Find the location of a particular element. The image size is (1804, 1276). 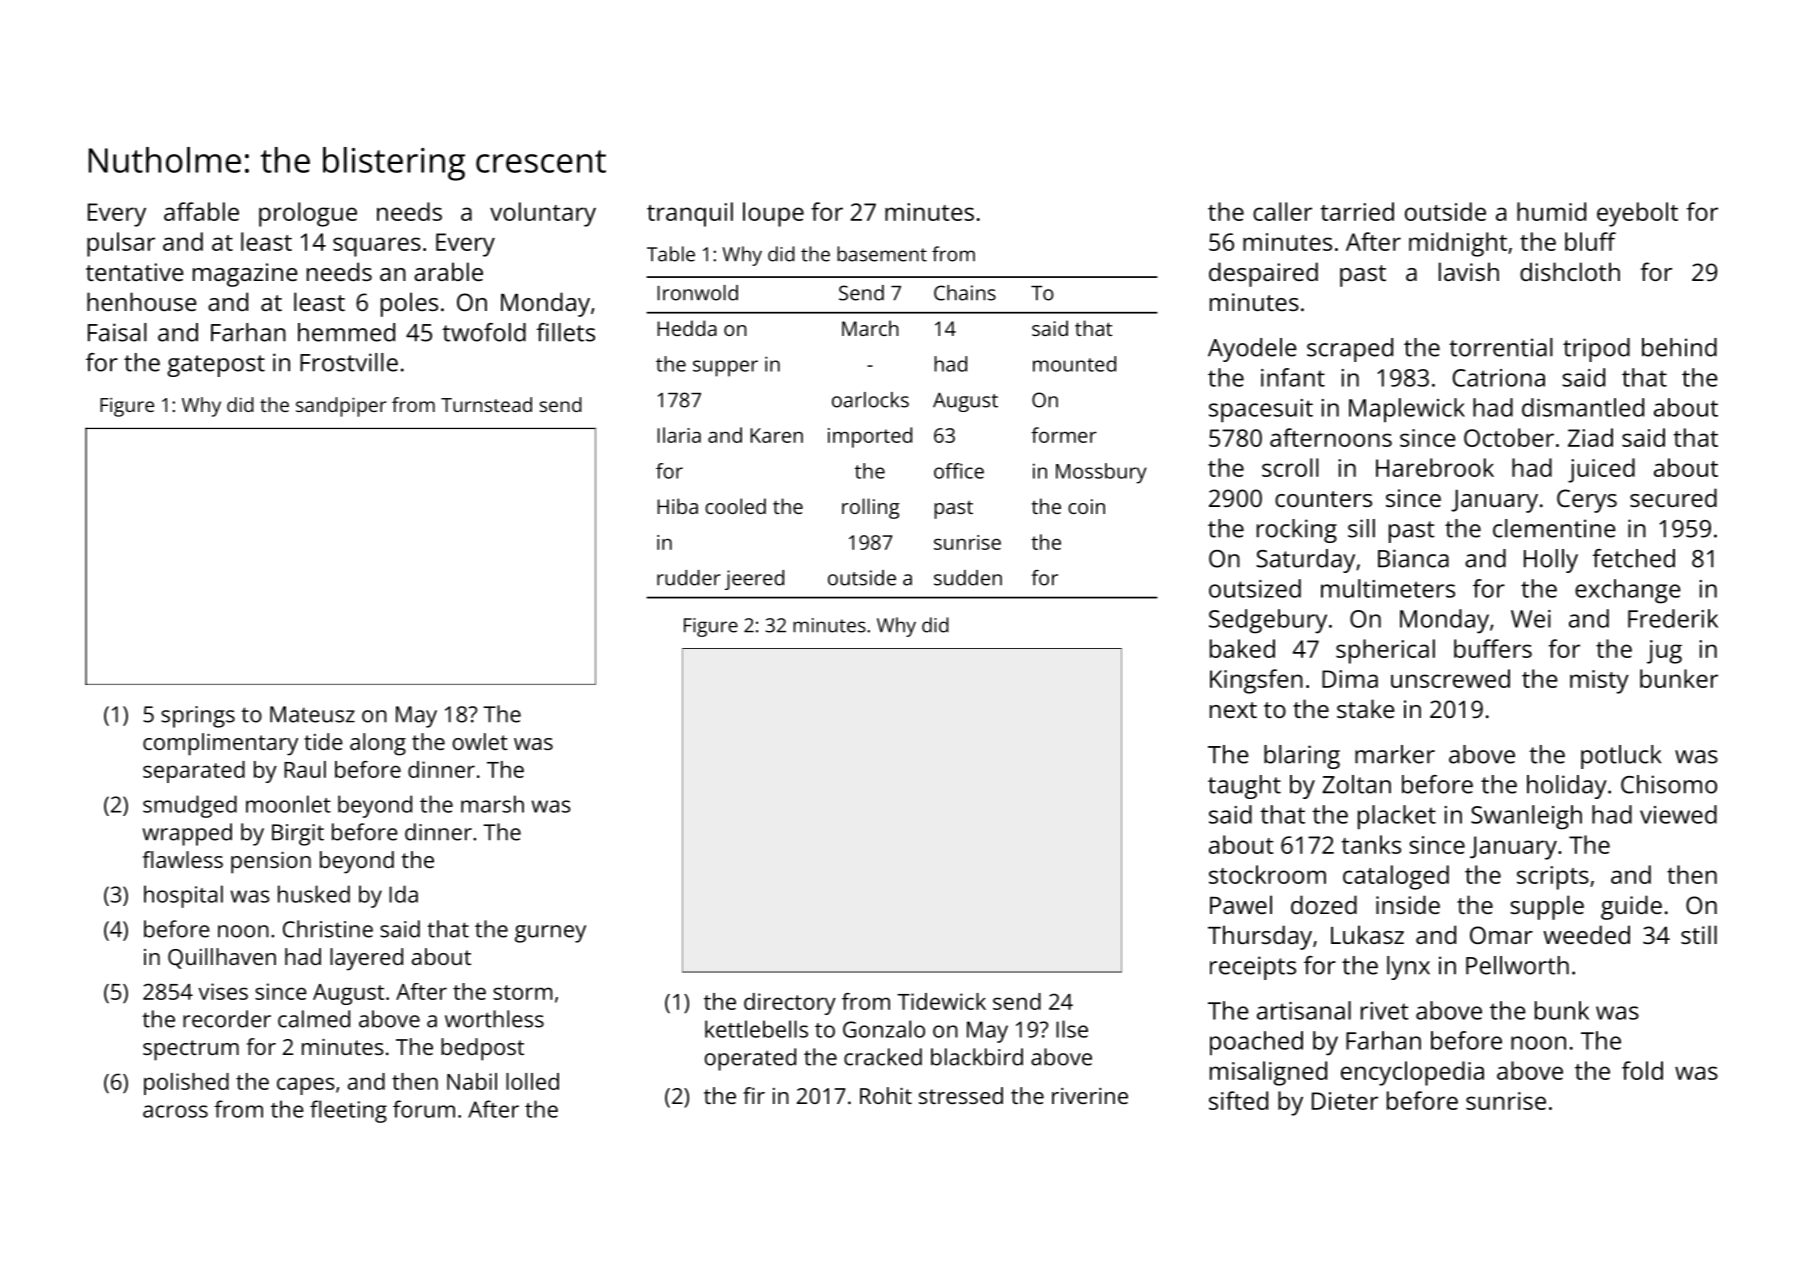

dozed is located at coordinates (1324, 904).
